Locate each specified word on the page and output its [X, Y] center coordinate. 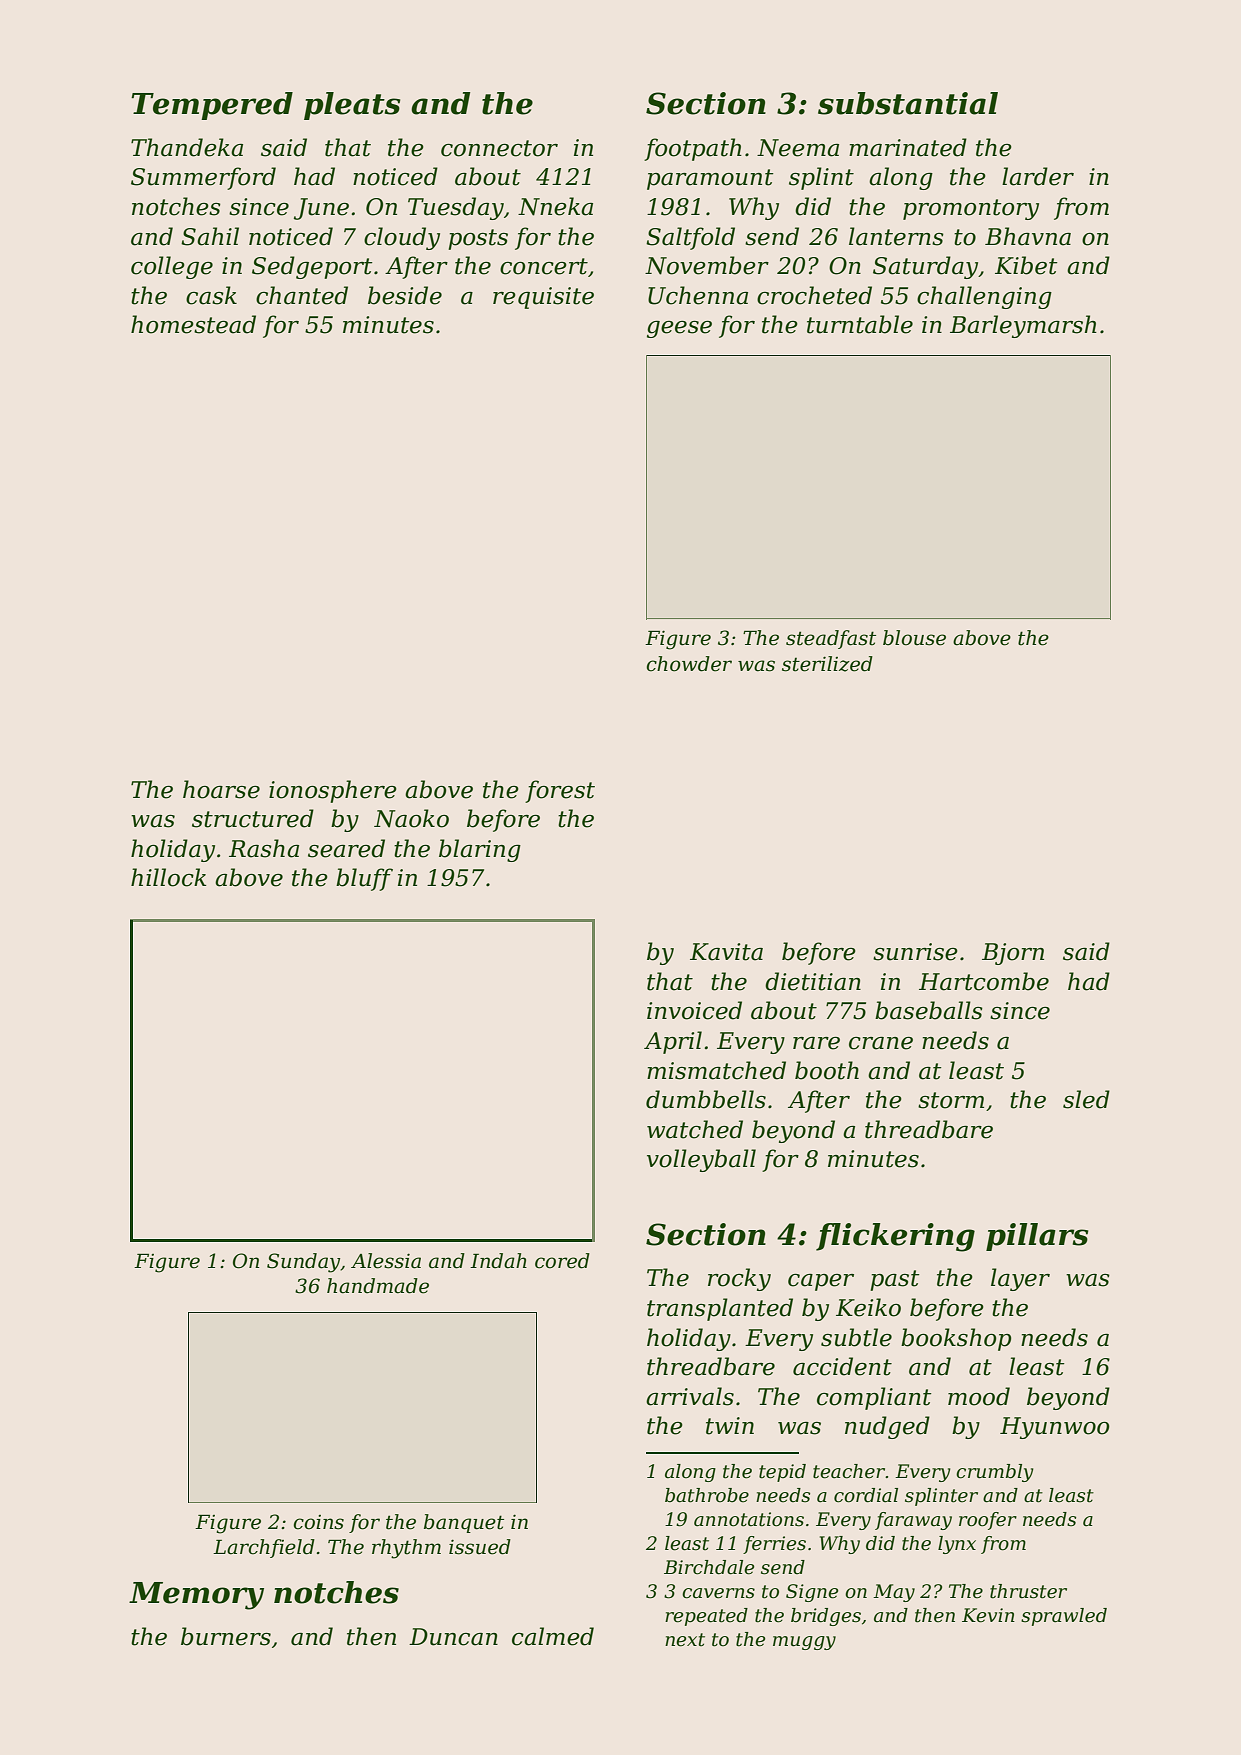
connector [499, 148]
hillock [168, 877]
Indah [498, 1261]
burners [226, 1636]
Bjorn [1013, 954]
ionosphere [333, 791]
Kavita [726, 952]
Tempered [212, 106]
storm [951, 1100]
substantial [908, 103]
